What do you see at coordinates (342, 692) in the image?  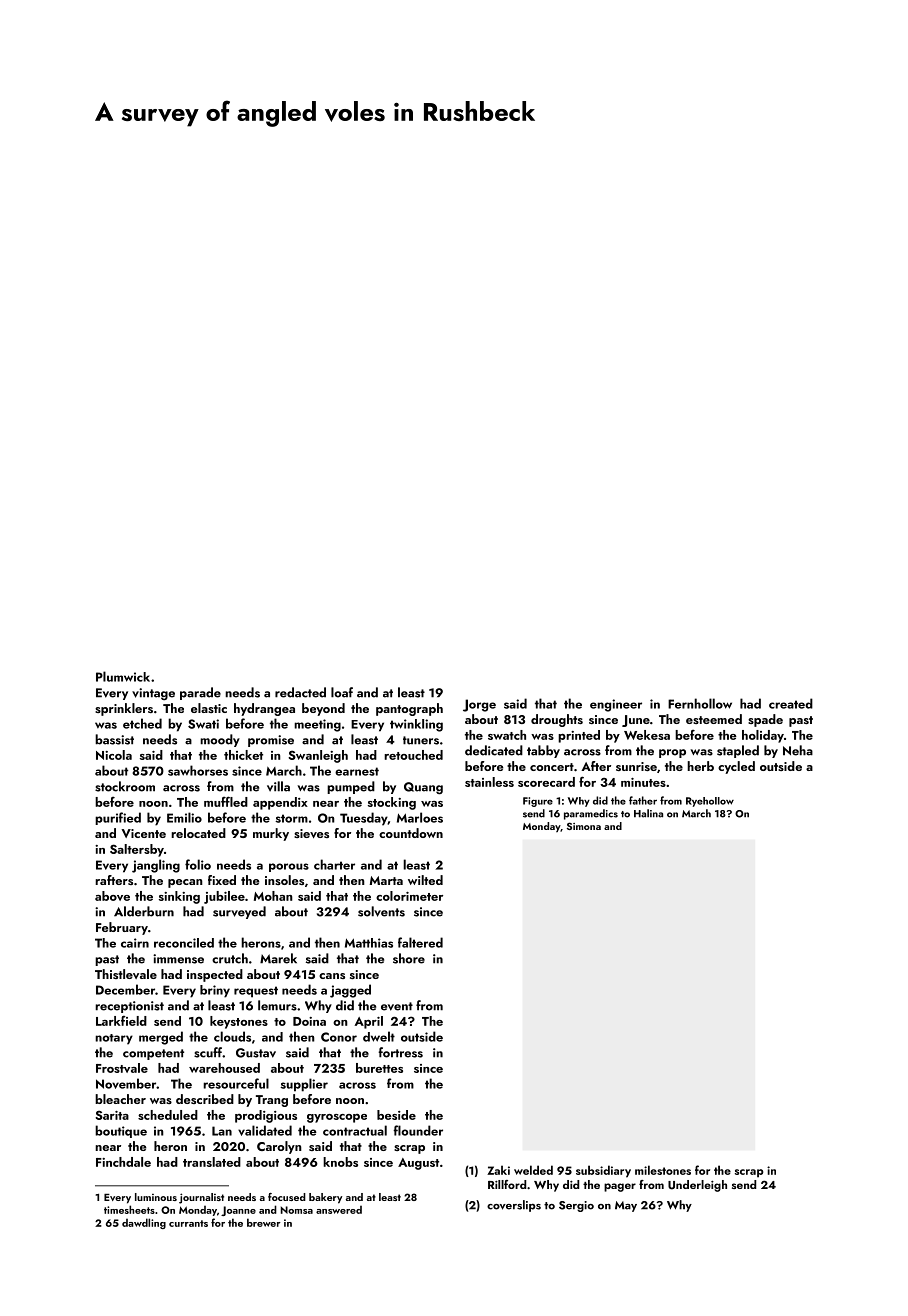 I see `loaf` at bounding box center [342, 692].
